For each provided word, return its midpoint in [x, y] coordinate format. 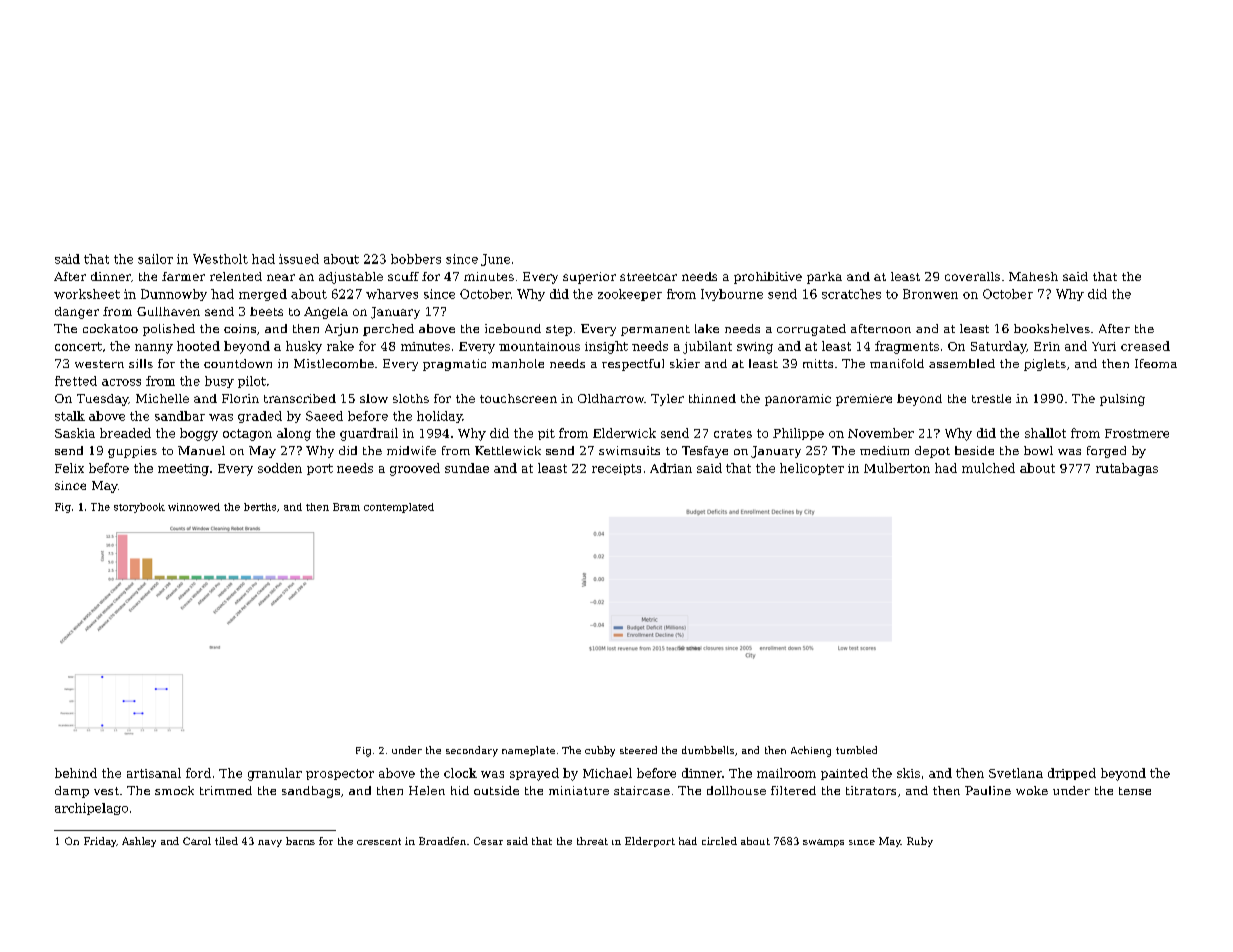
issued [299, 259]
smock [174, 790]
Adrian [671, 468]
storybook [139, 508]
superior [589, 278]
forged [1106, 452]
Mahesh [1033, 276]
